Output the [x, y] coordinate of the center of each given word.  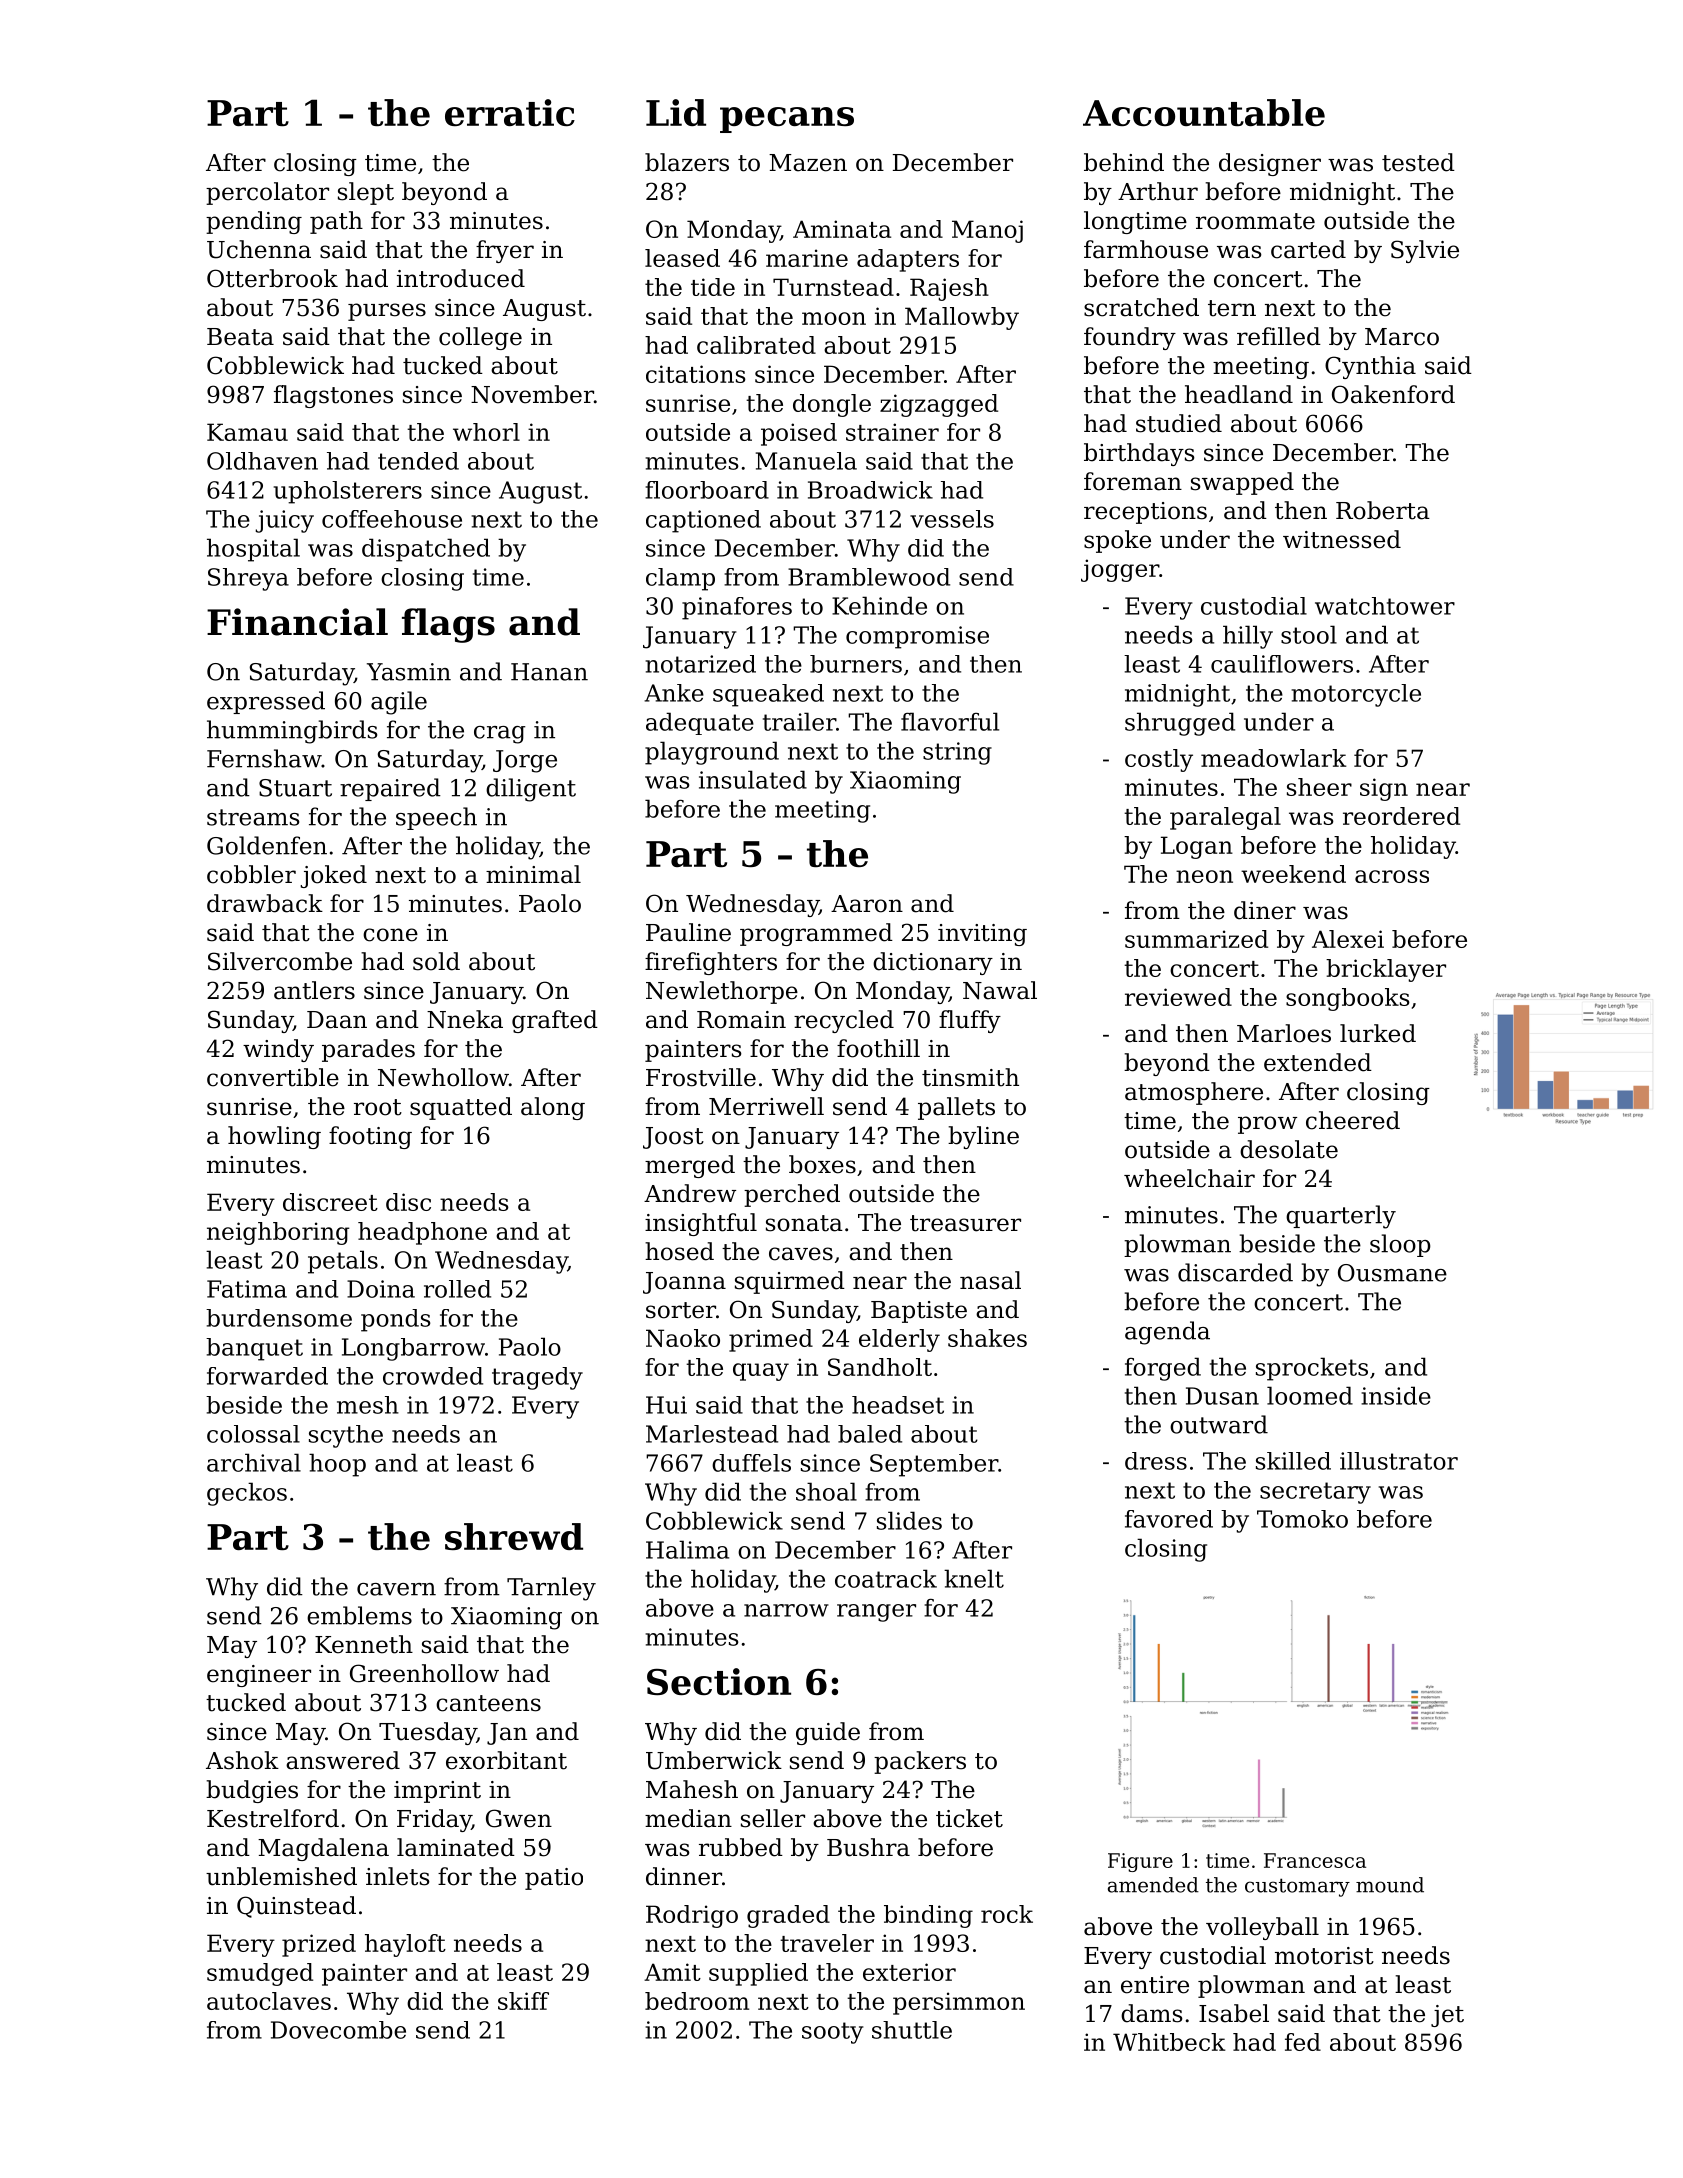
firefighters [711, 963]
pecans [787, 120]
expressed [266, 702]
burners [856, 664]
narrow [786, 1610]
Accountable [1204, 112]
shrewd [514, 1536]
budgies [252, 1791]
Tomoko [1302, 1519]
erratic [510, 112]
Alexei [1348, 939]
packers [920, 1762]
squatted [461, 1108]
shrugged [1180, 724]
